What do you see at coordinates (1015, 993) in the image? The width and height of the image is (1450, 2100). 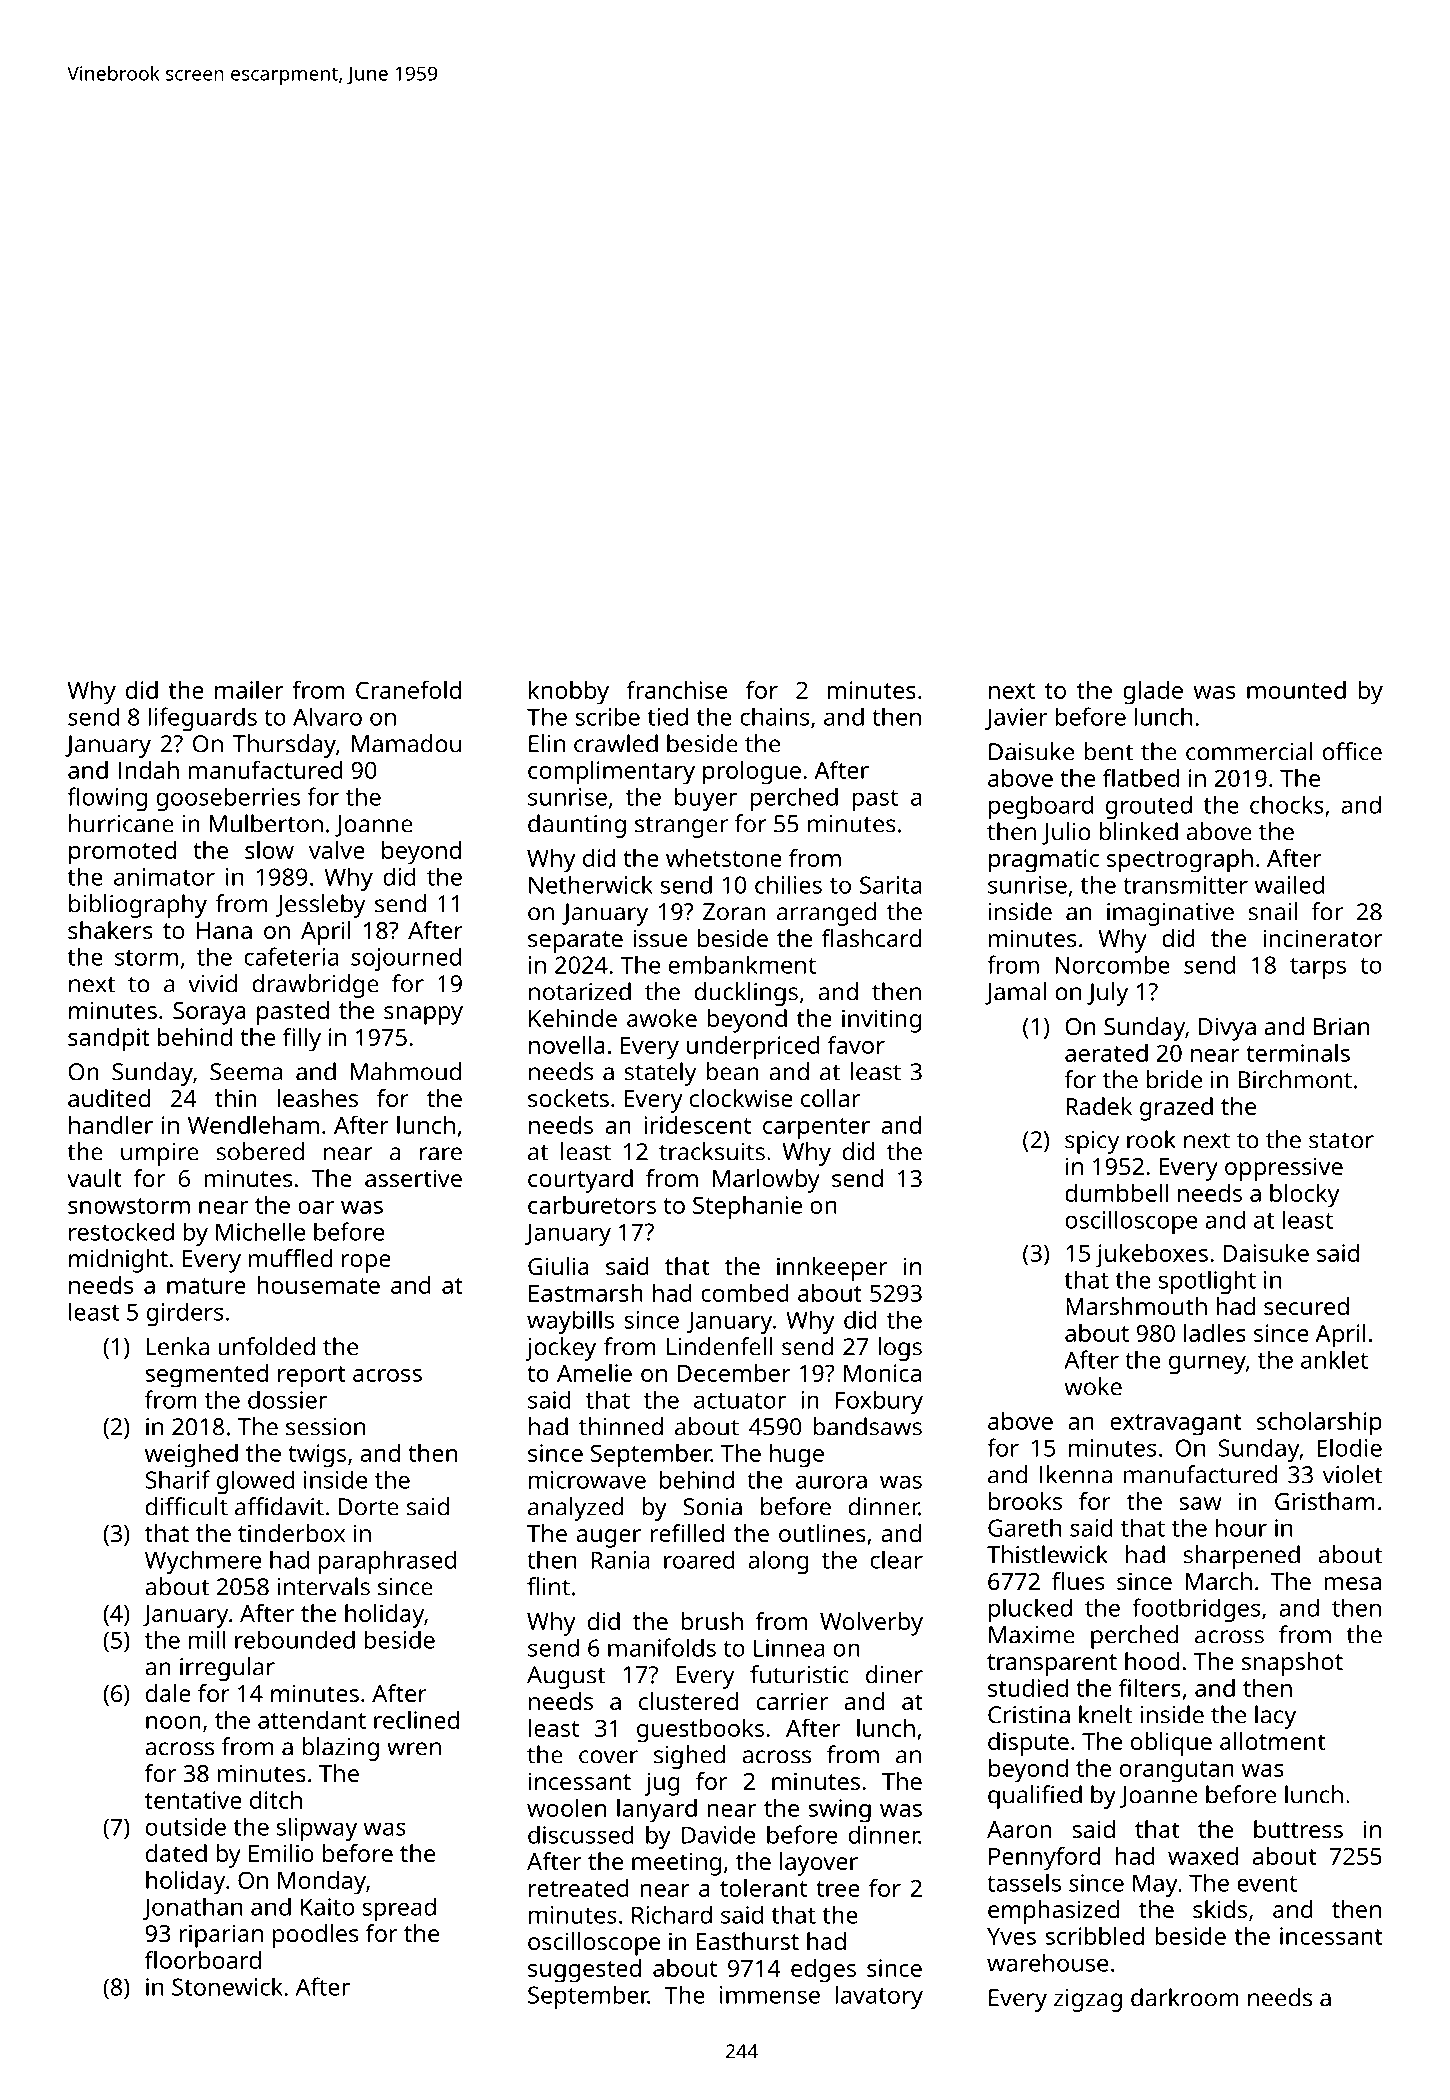 I see `Jamal` at bounding box center [1015, 993].
